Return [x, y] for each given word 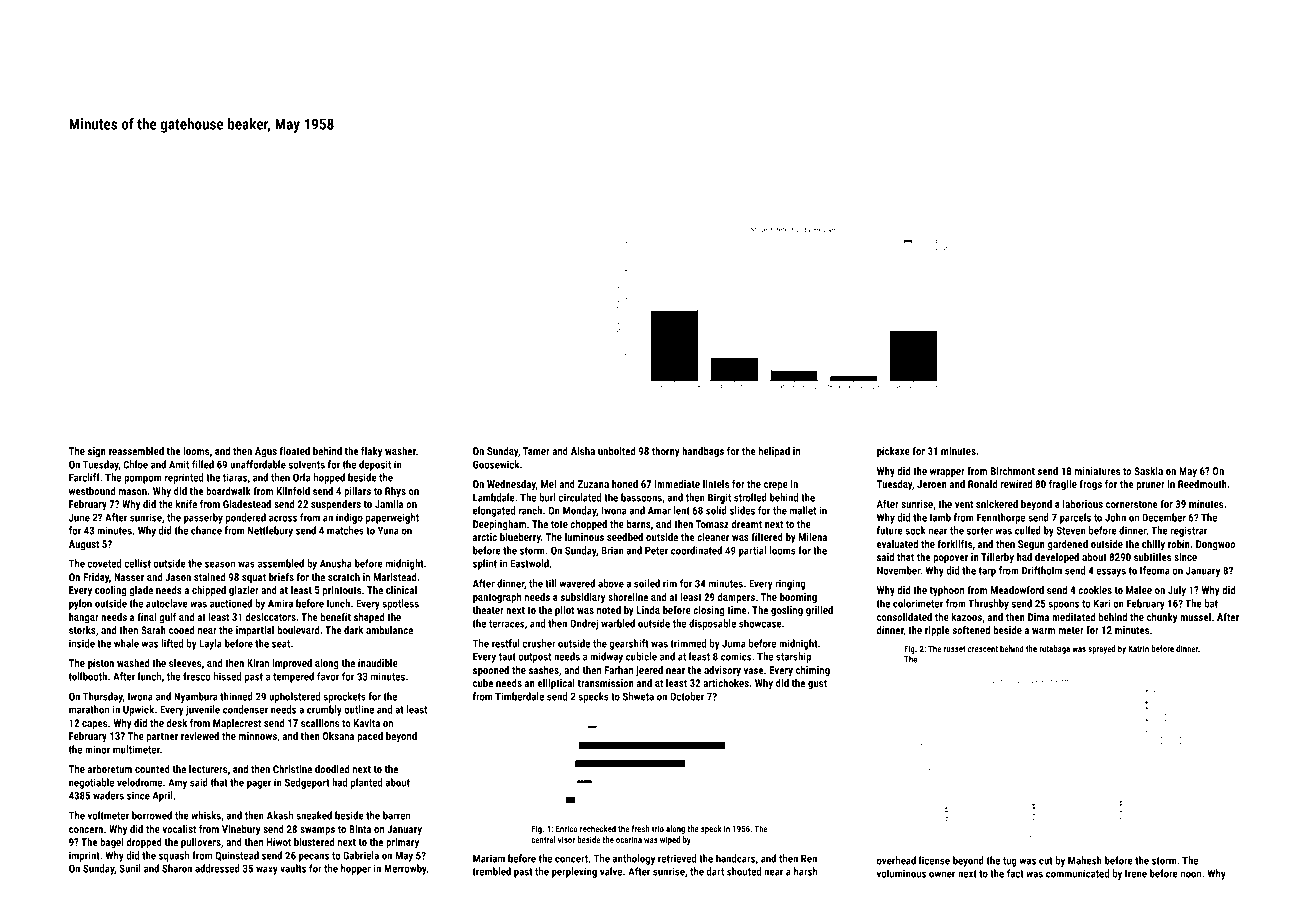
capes [95, 725]
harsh [806, 871]
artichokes [726, 683]
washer [400, 451]
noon [1191, 874]
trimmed [688, 643]
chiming [813, 671]
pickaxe [893, 452]
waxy [267, 870]
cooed [182, 630]
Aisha [583, 451]
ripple [937, 631]
